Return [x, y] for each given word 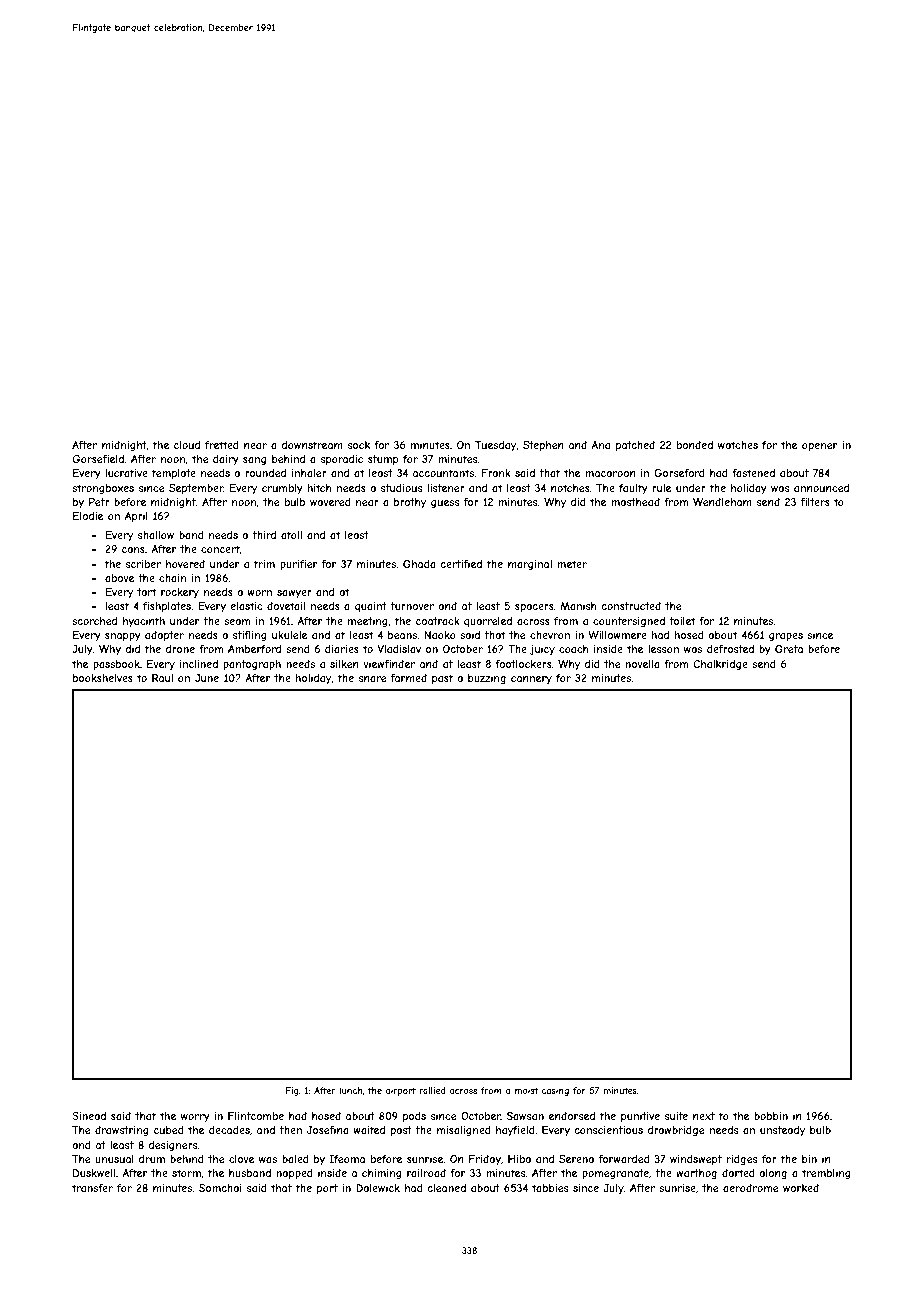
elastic [247, 606]
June [207, 678]
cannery [531, 680]
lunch [350, 1090]
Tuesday [496, 446]
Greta [789, 649]
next [704, 1116]
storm [186, 1173]
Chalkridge [720, 665]
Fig [292, 1091]
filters [815, 502]
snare [372, 679]
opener [819, 447]
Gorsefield [98, 459]
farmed [409, 678]
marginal [530, 565]
